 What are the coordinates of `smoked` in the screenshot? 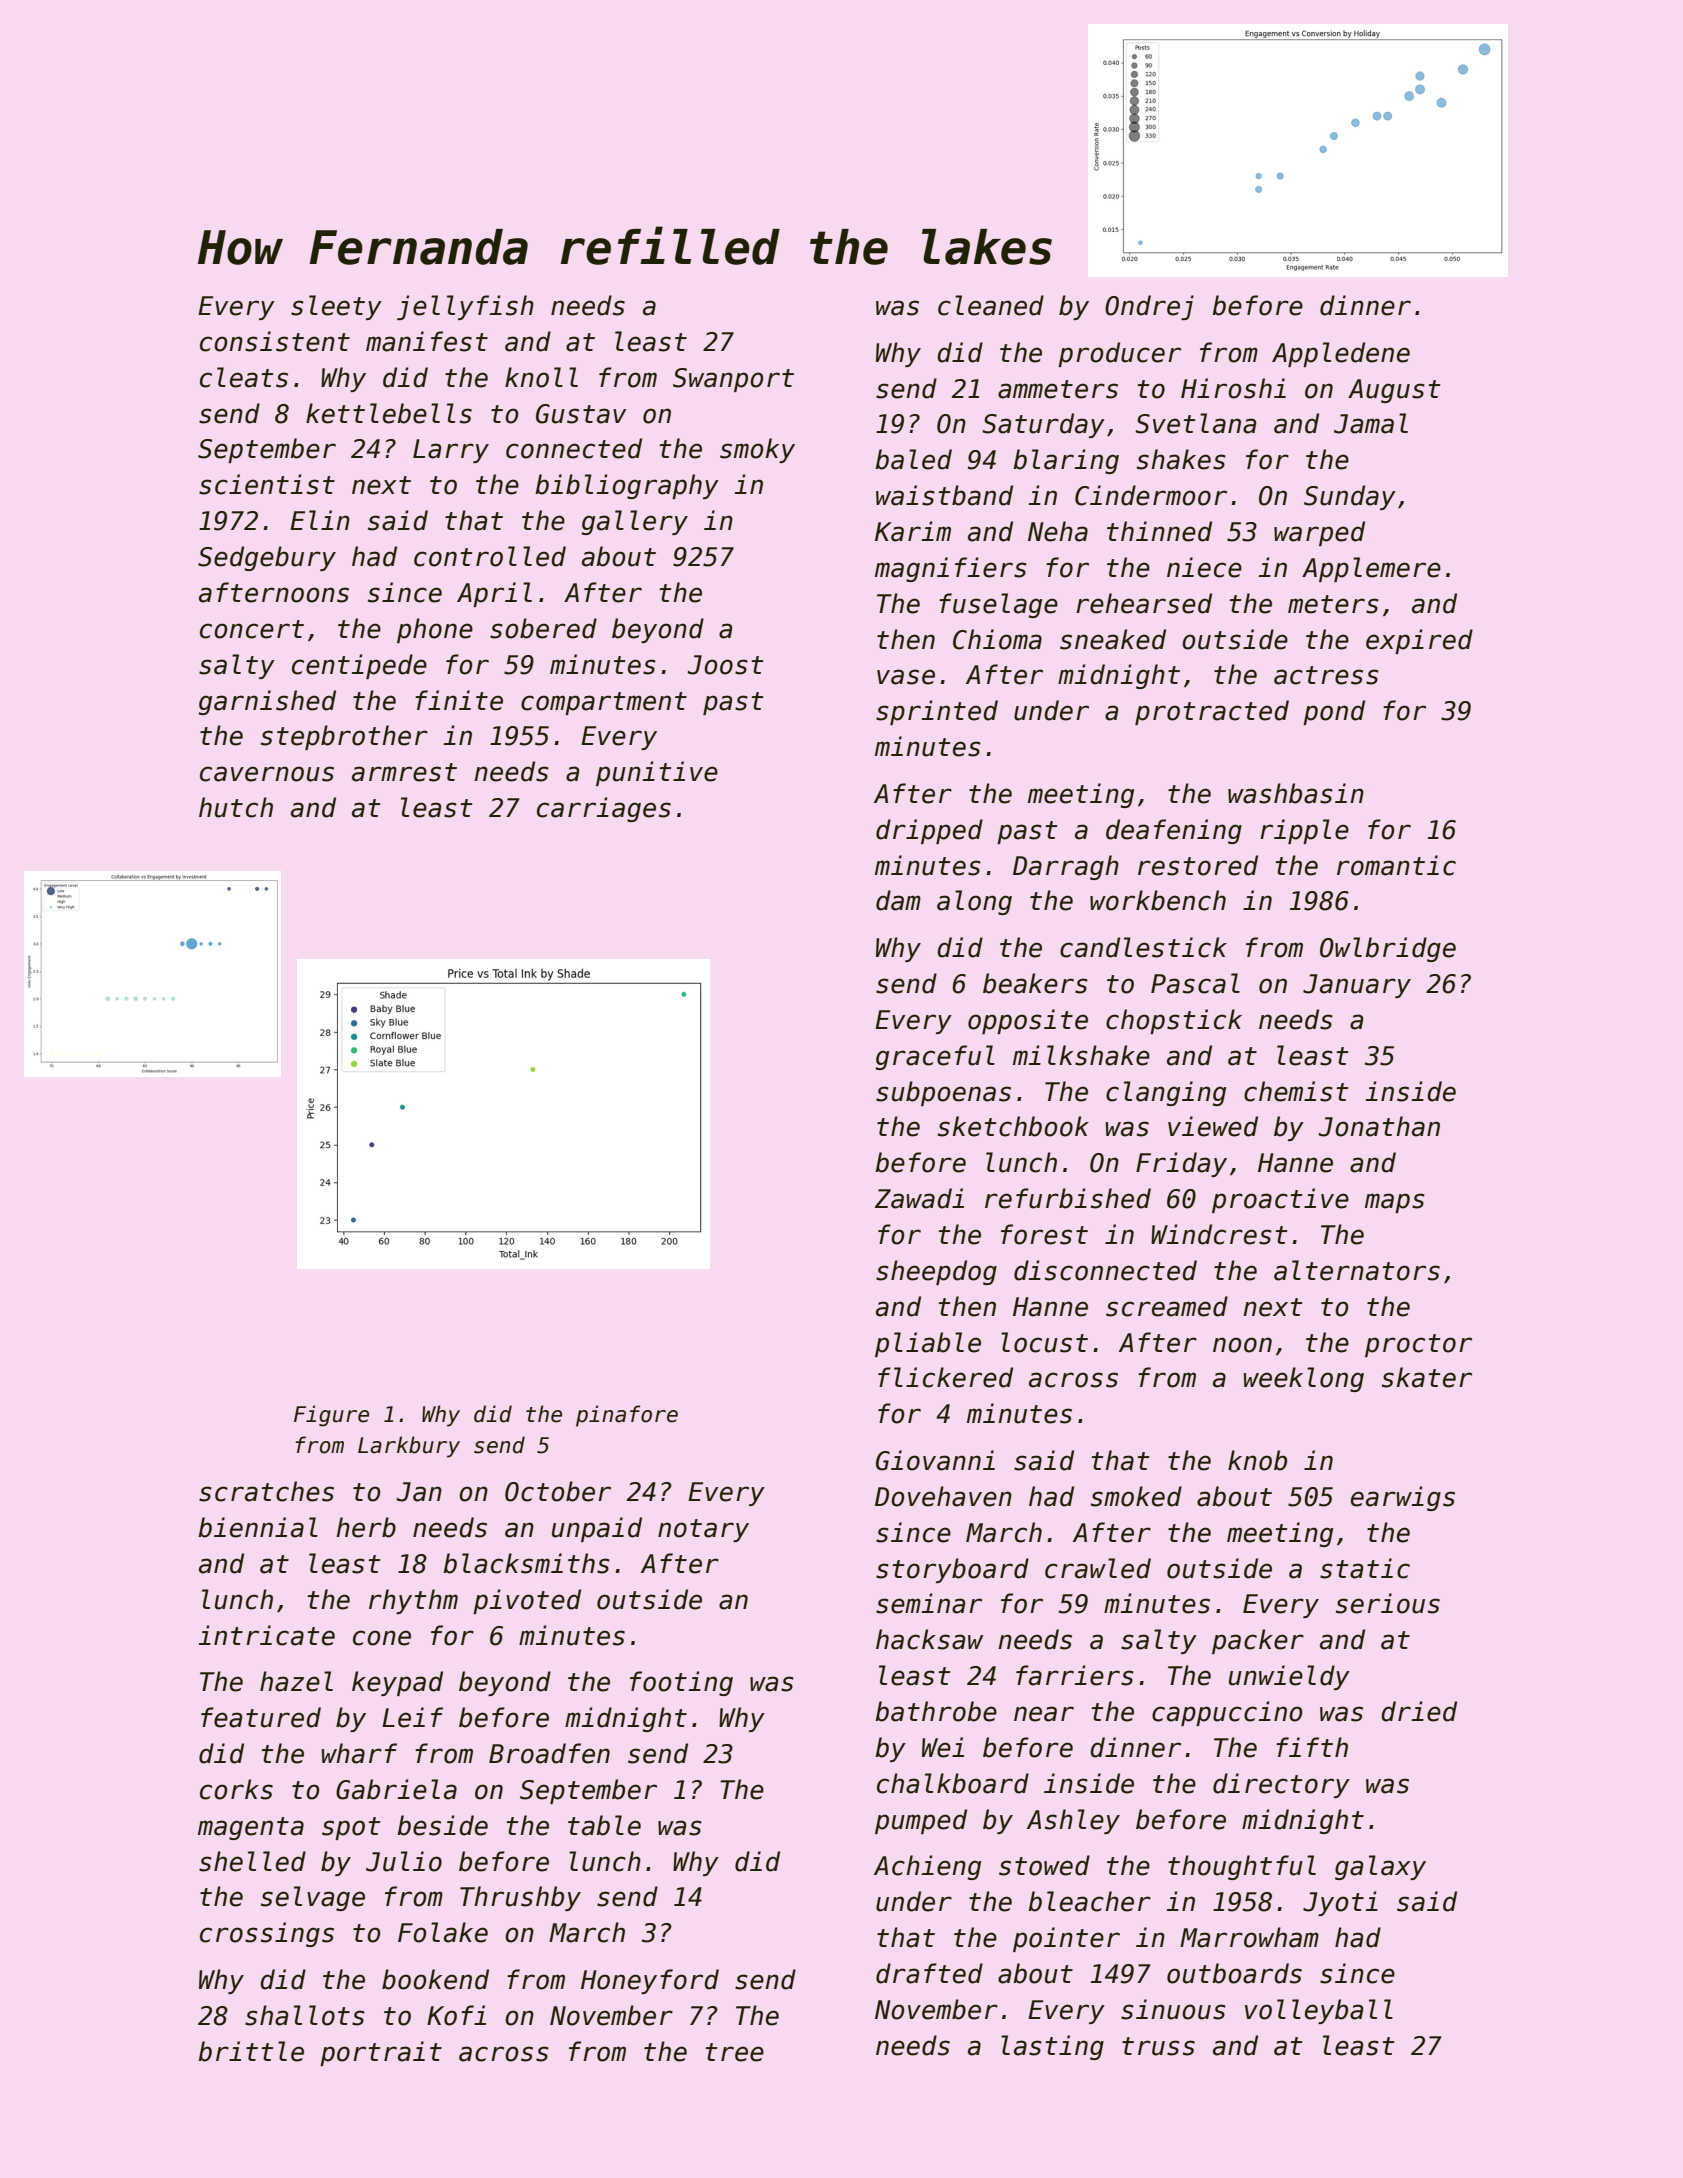 It's located at (1136, 1496).
